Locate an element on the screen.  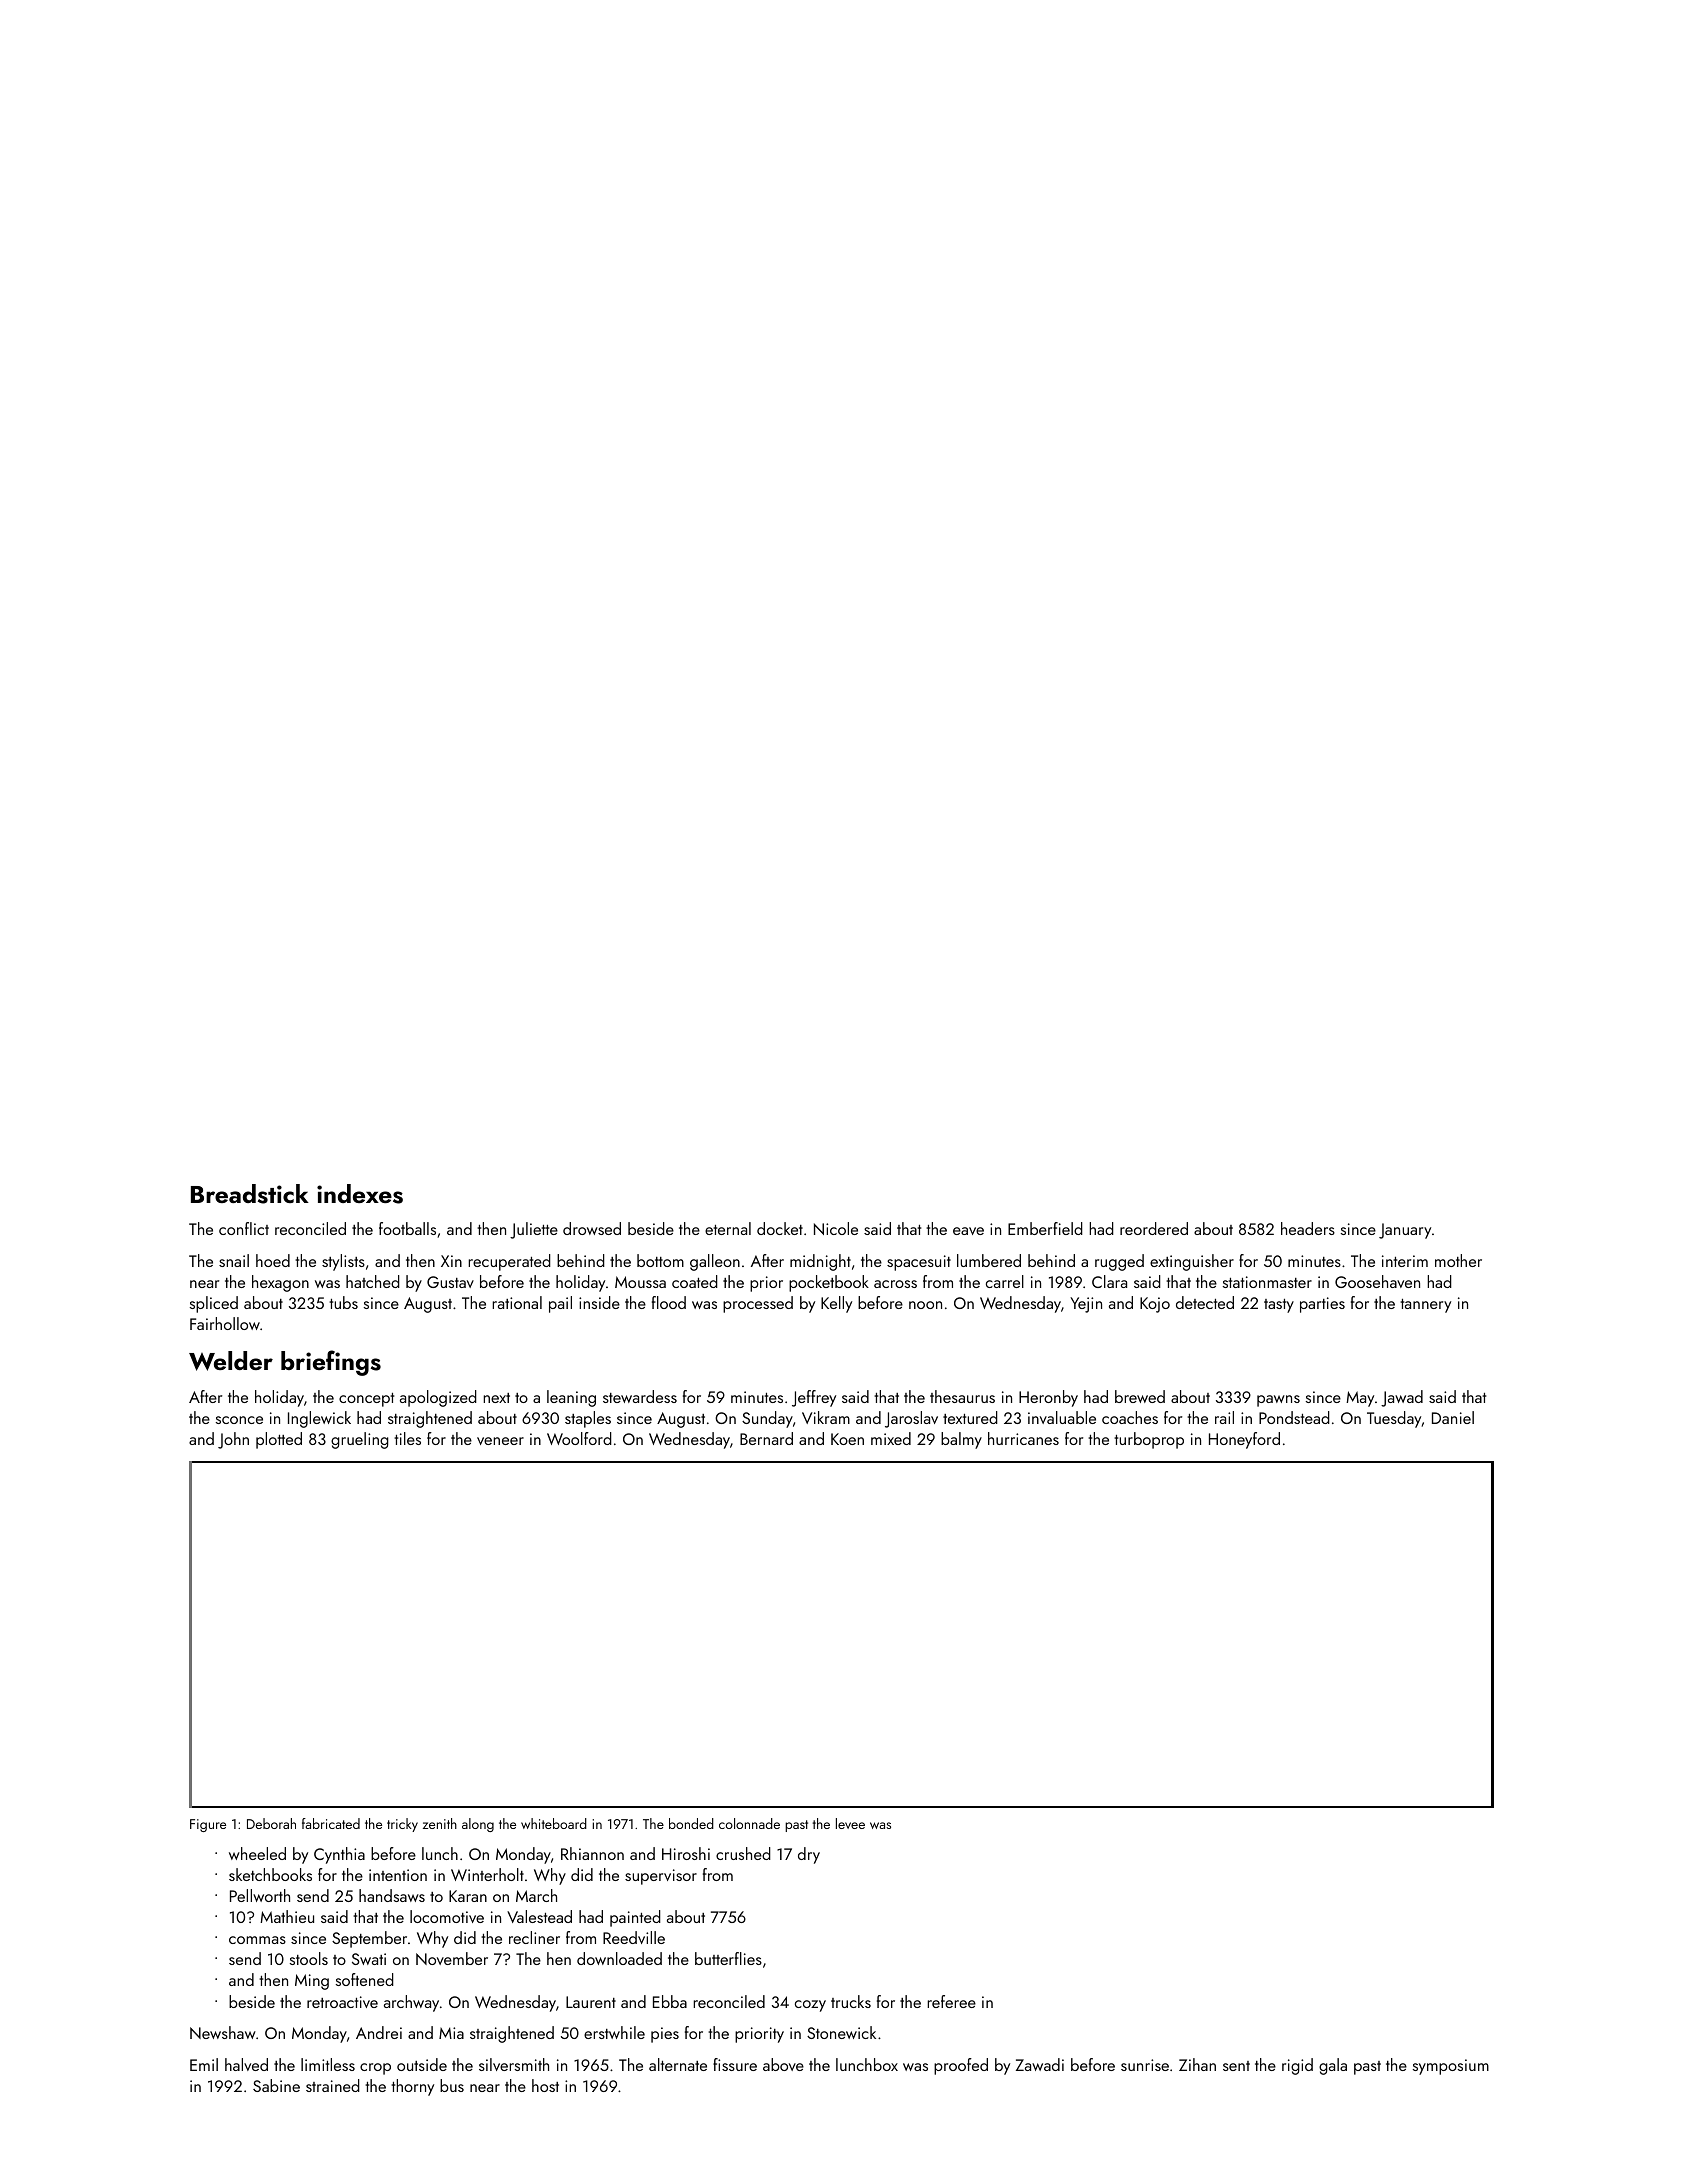
Newshaw is located at coordinates (223, 2032).
